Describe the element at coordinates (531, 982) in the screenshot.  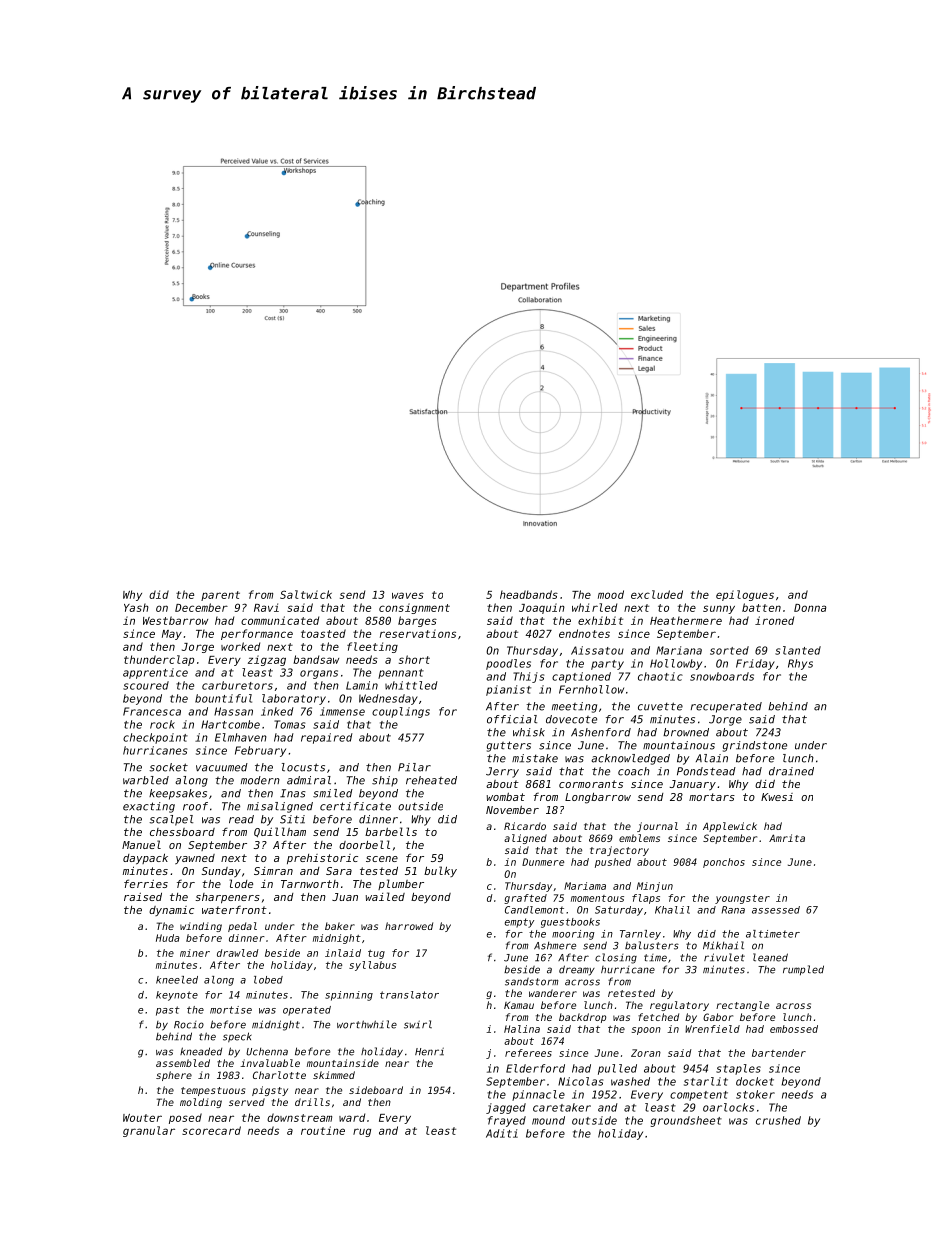
I see `sandstorm` at that location.
